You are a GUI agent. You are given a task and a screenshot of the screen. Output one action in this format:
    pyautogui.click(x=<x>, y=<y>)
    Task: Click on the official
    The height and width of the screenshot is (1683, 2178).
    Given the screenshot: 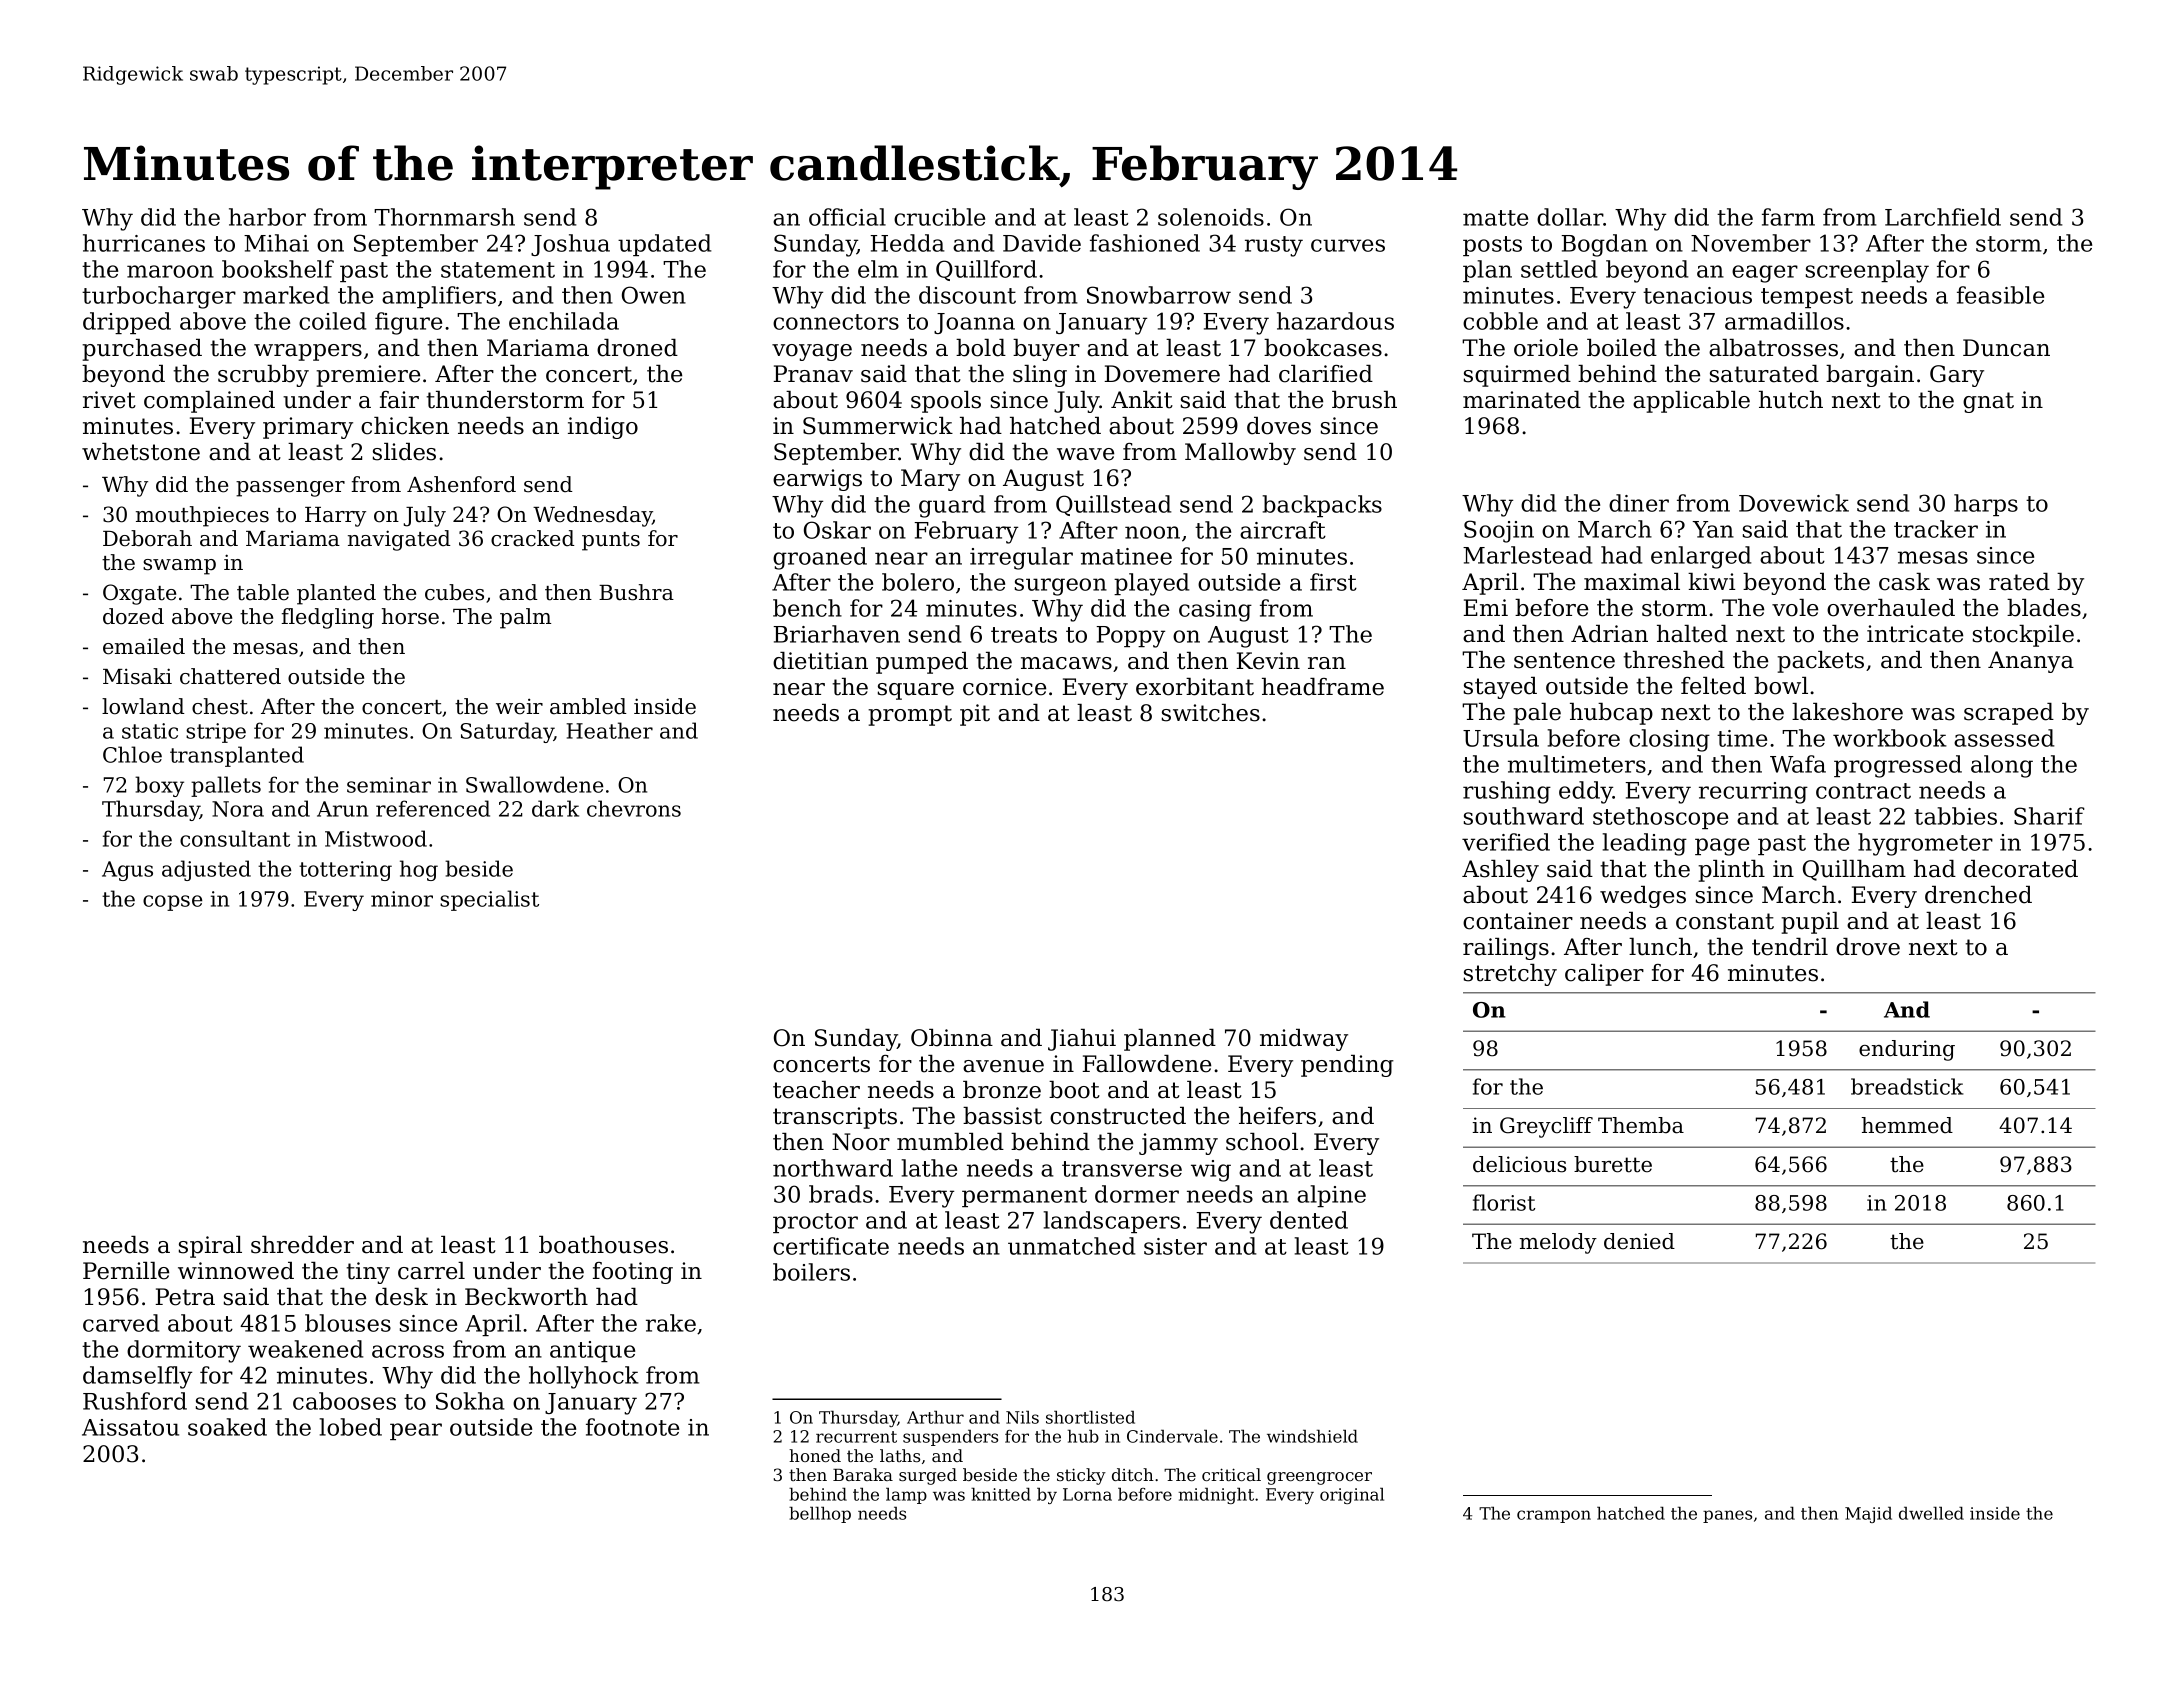 What is the action you would take?
    pyautogui.click(x=847, y=217)
